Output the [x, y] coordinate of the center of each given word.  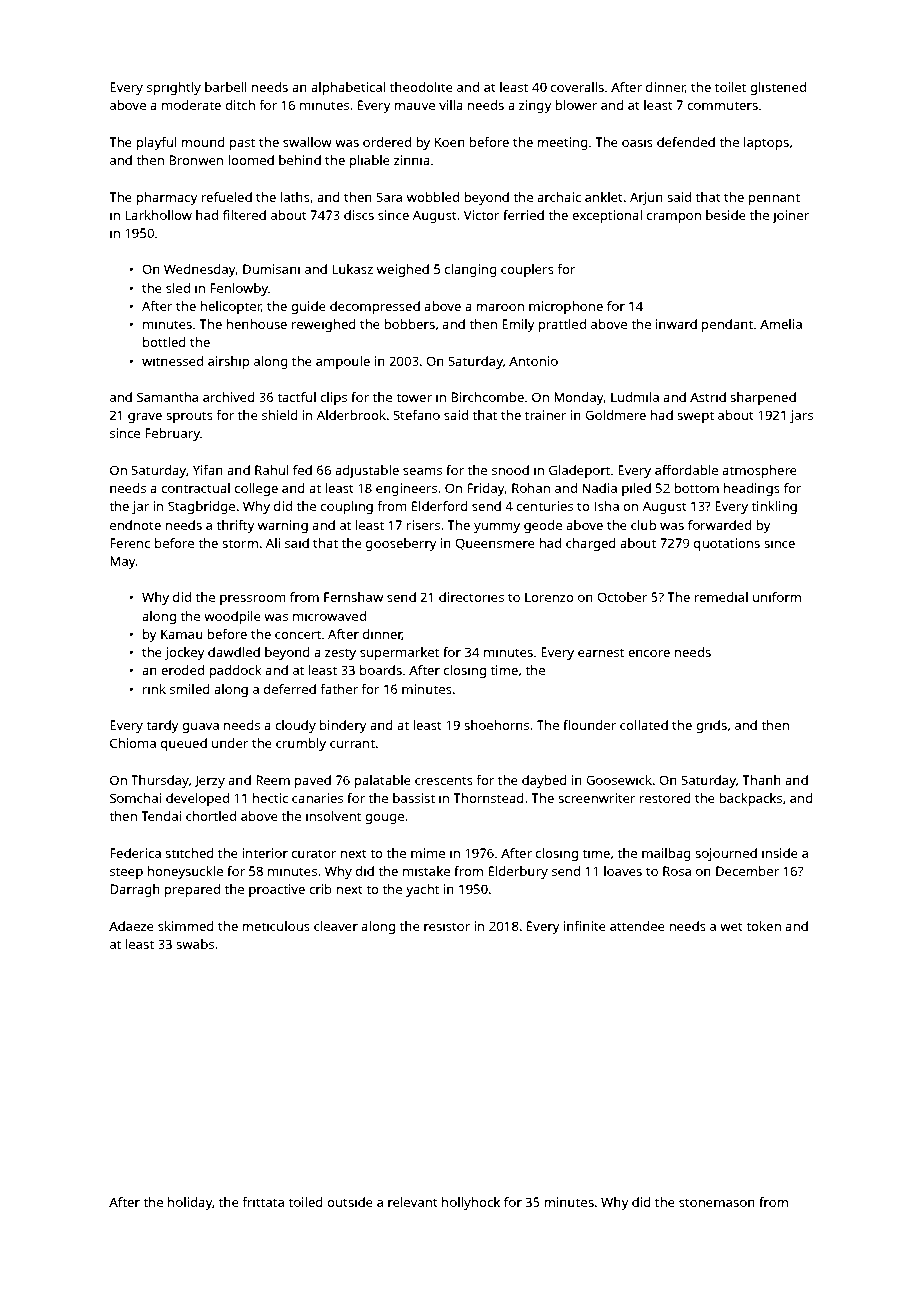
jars [801, 416]
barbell [226, 87]
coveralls [577, 87]
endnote [135, 525]
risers [423, 525]
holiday [190, 1203]
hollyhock [471, 1203]
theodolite [421, 87]
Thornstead [488, 798]
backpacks [750, 799]
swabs [195, 944]
